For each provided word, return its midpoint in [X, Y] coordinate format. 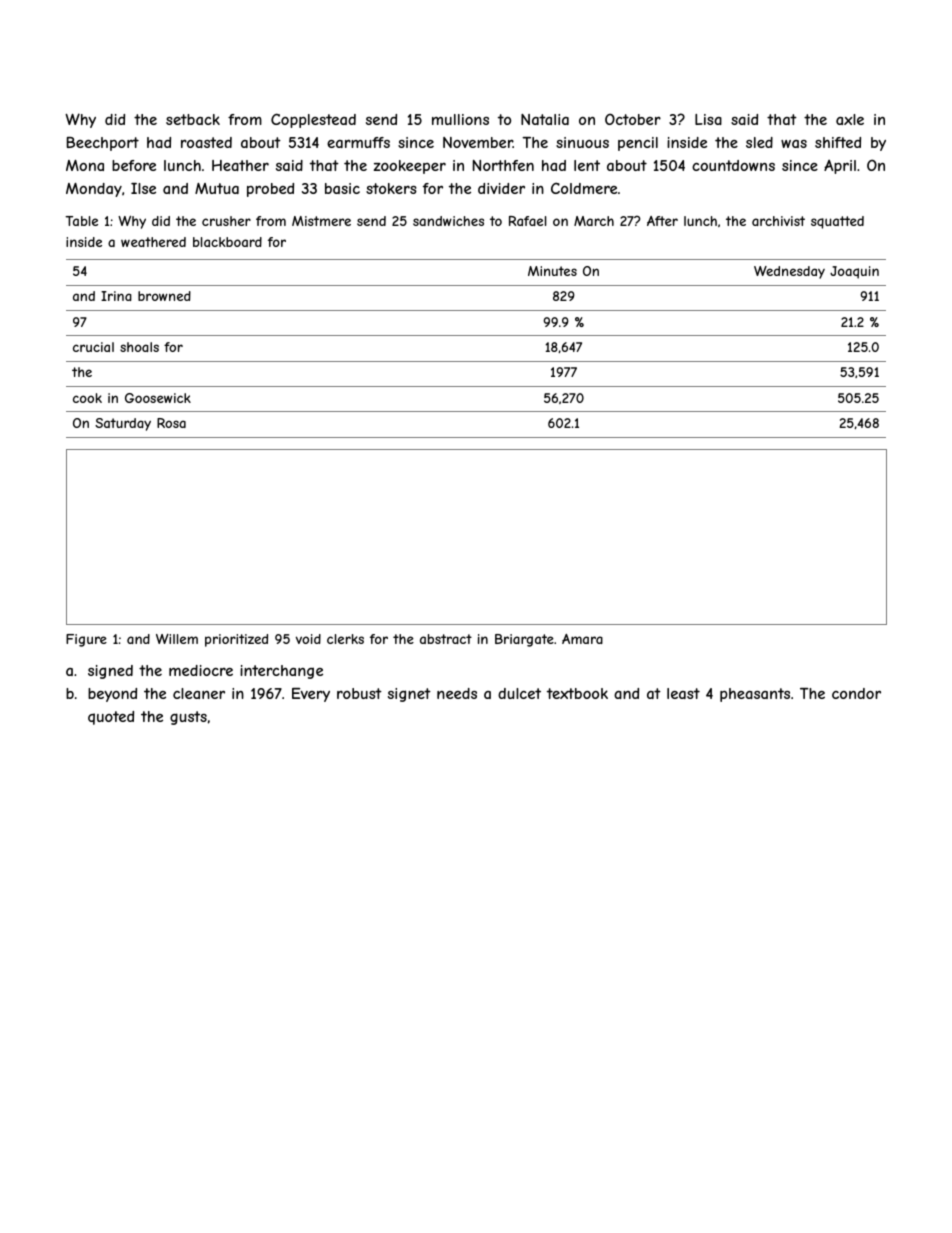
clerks [345, 639]
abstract [446, 639]
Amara [582, 639]
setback [193, 119]
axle [850, 119]
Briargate [524, 640]
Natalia [545, 119]
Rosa [171, 423]
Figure [86, 640]
